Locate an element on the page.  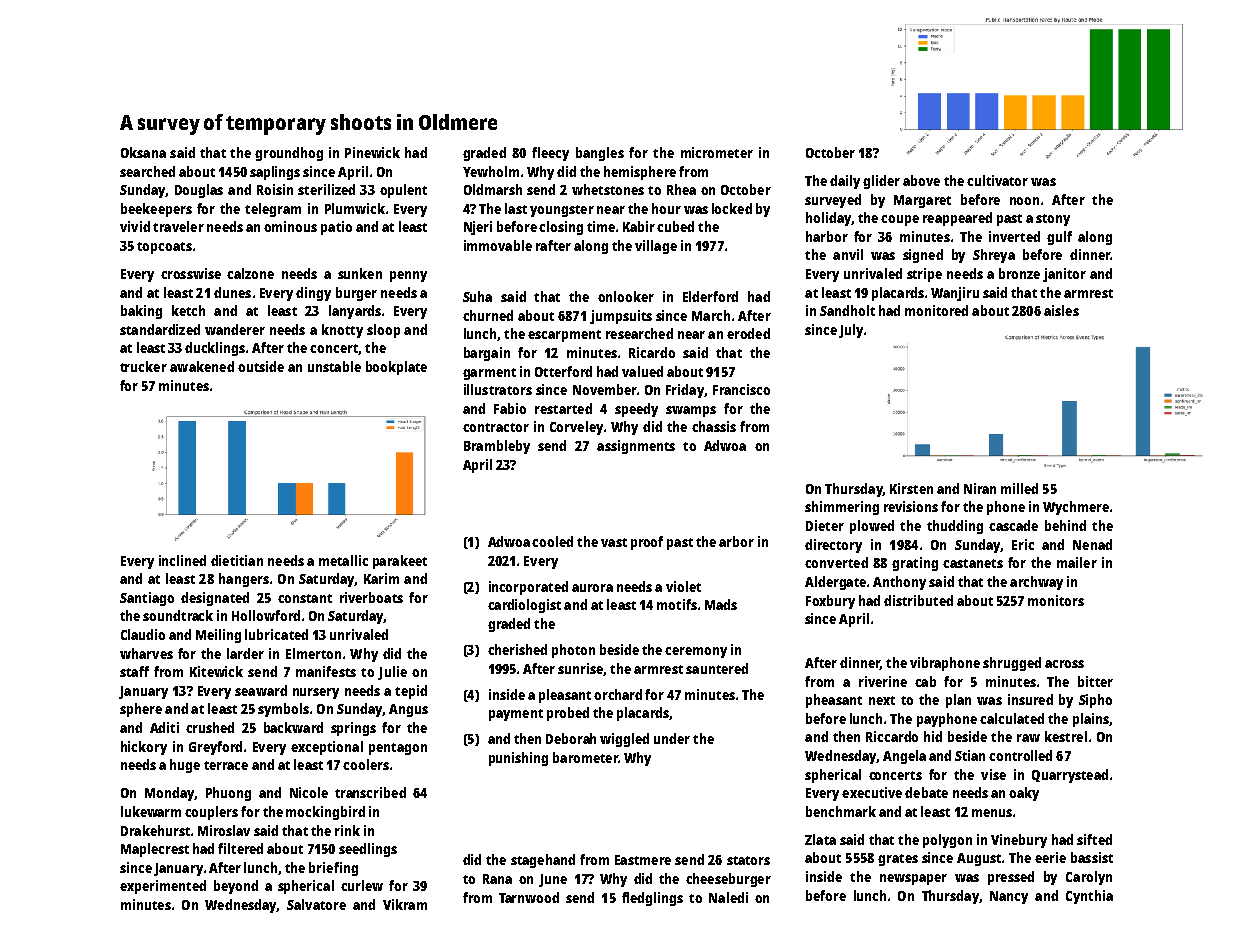
experimented is located at coordinates (163, 887).
